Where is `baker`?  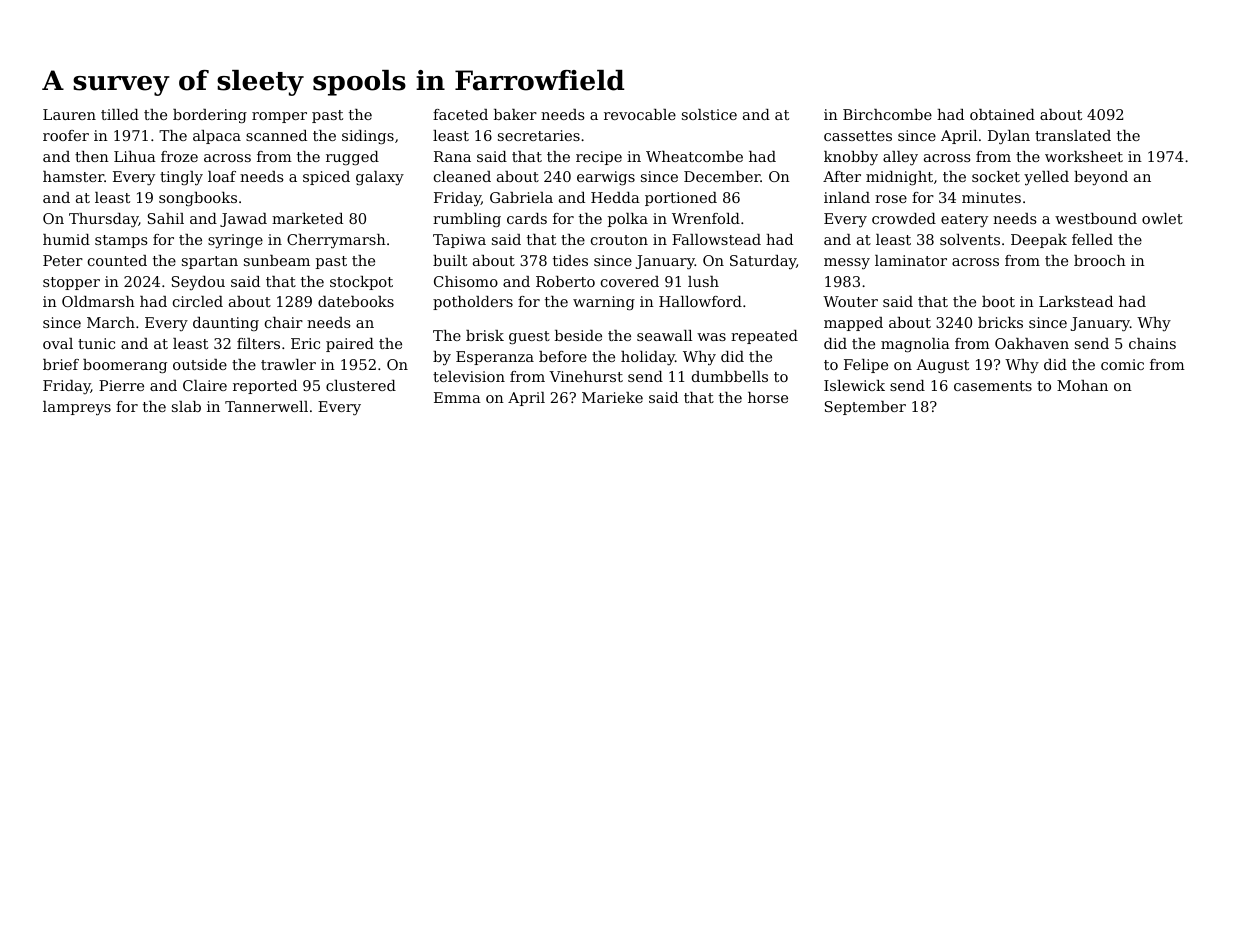 baker is located at coordinates (515, 114).
